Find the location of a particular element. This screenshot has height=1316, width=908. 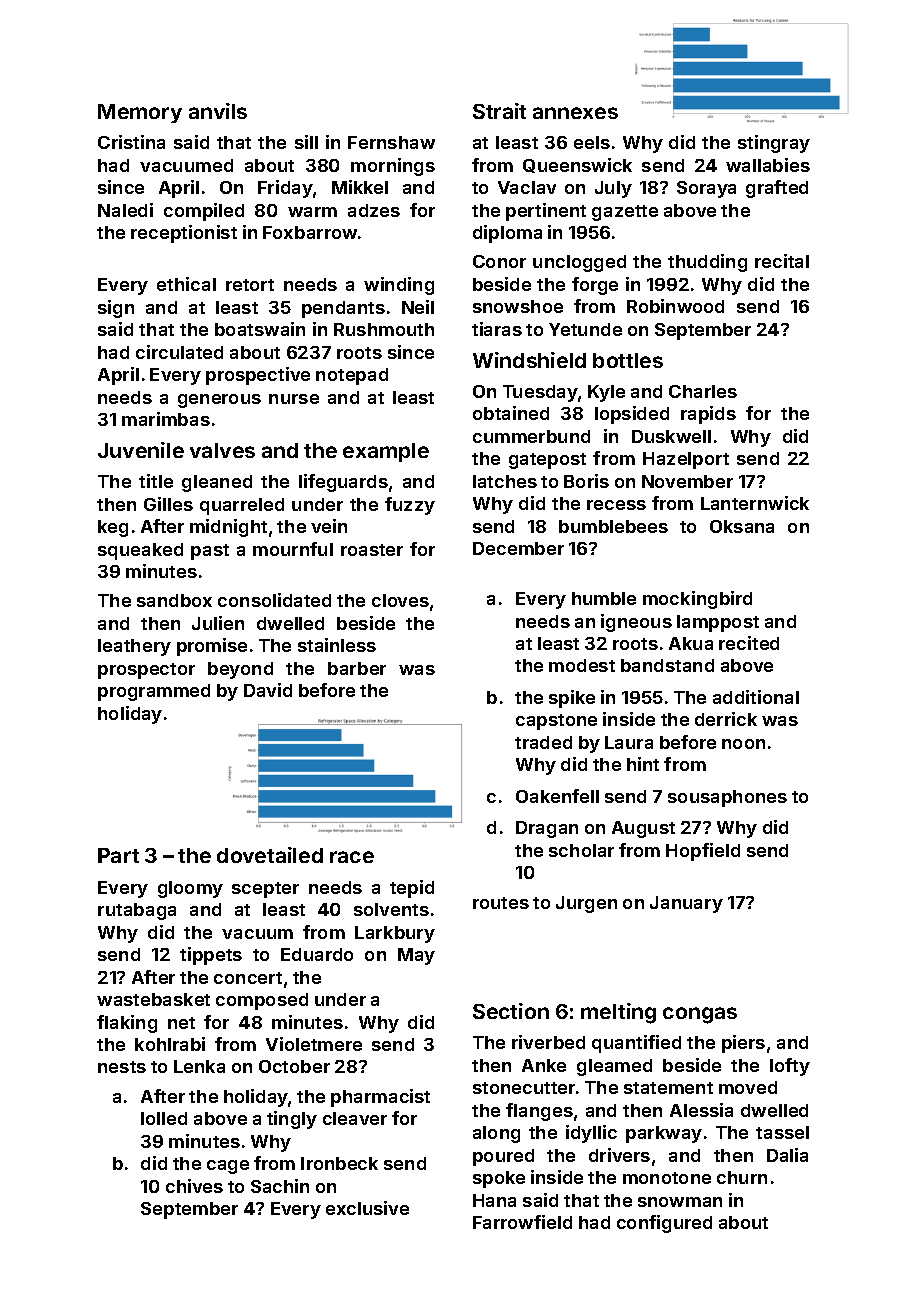

Strait is located at coordinates (499, 111).
